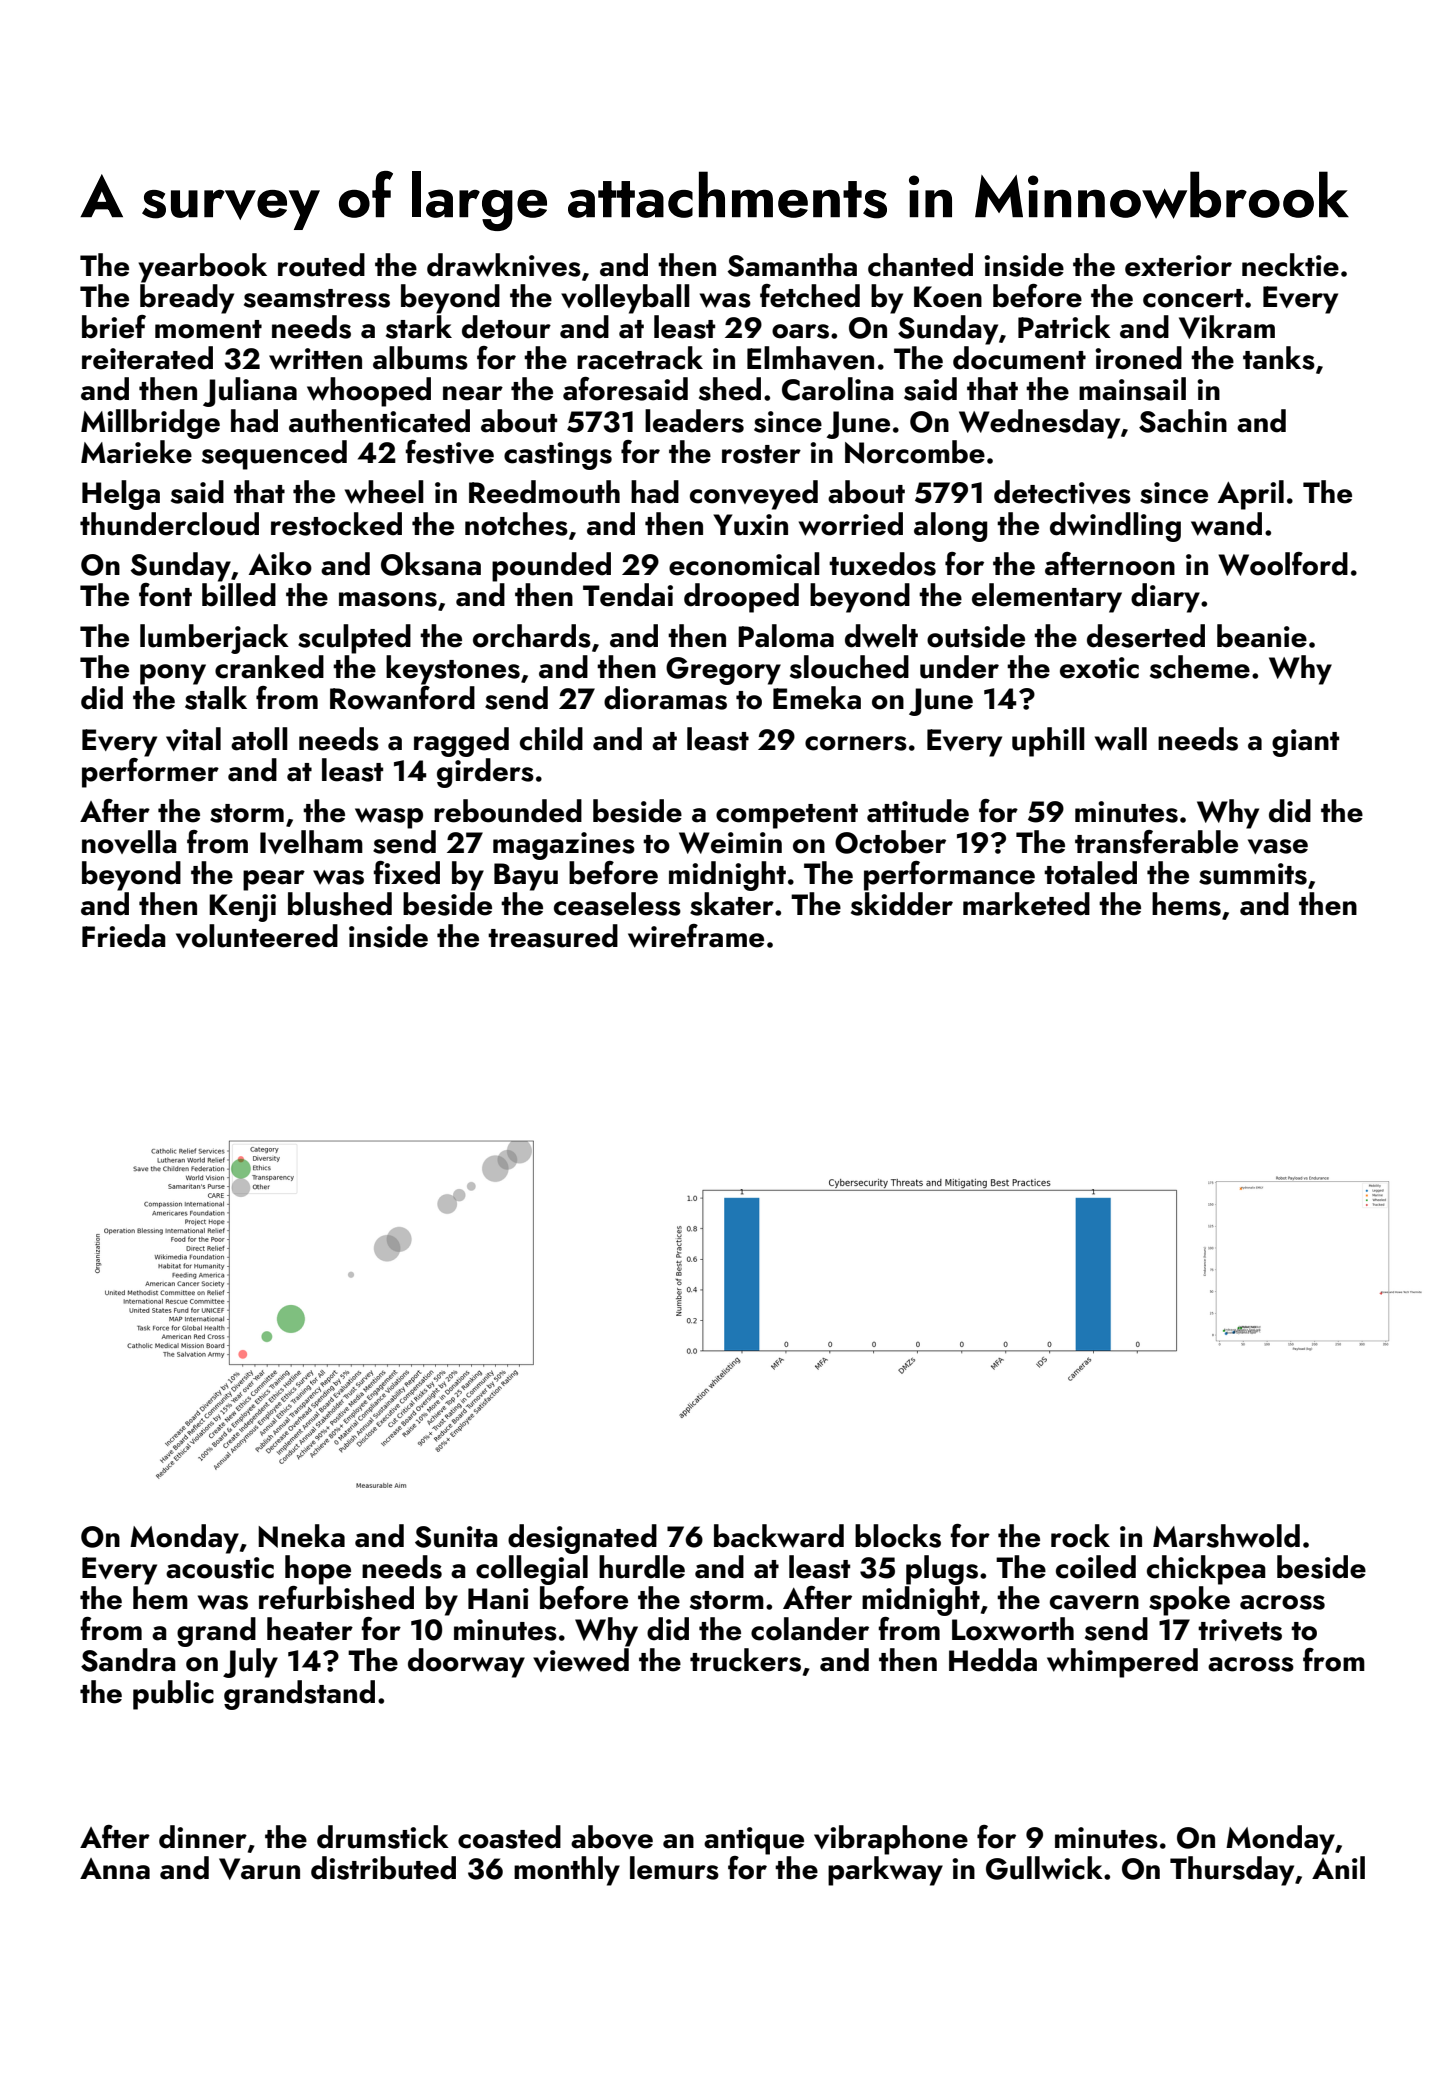  I want to click on Anna, so click(115, 1869).
